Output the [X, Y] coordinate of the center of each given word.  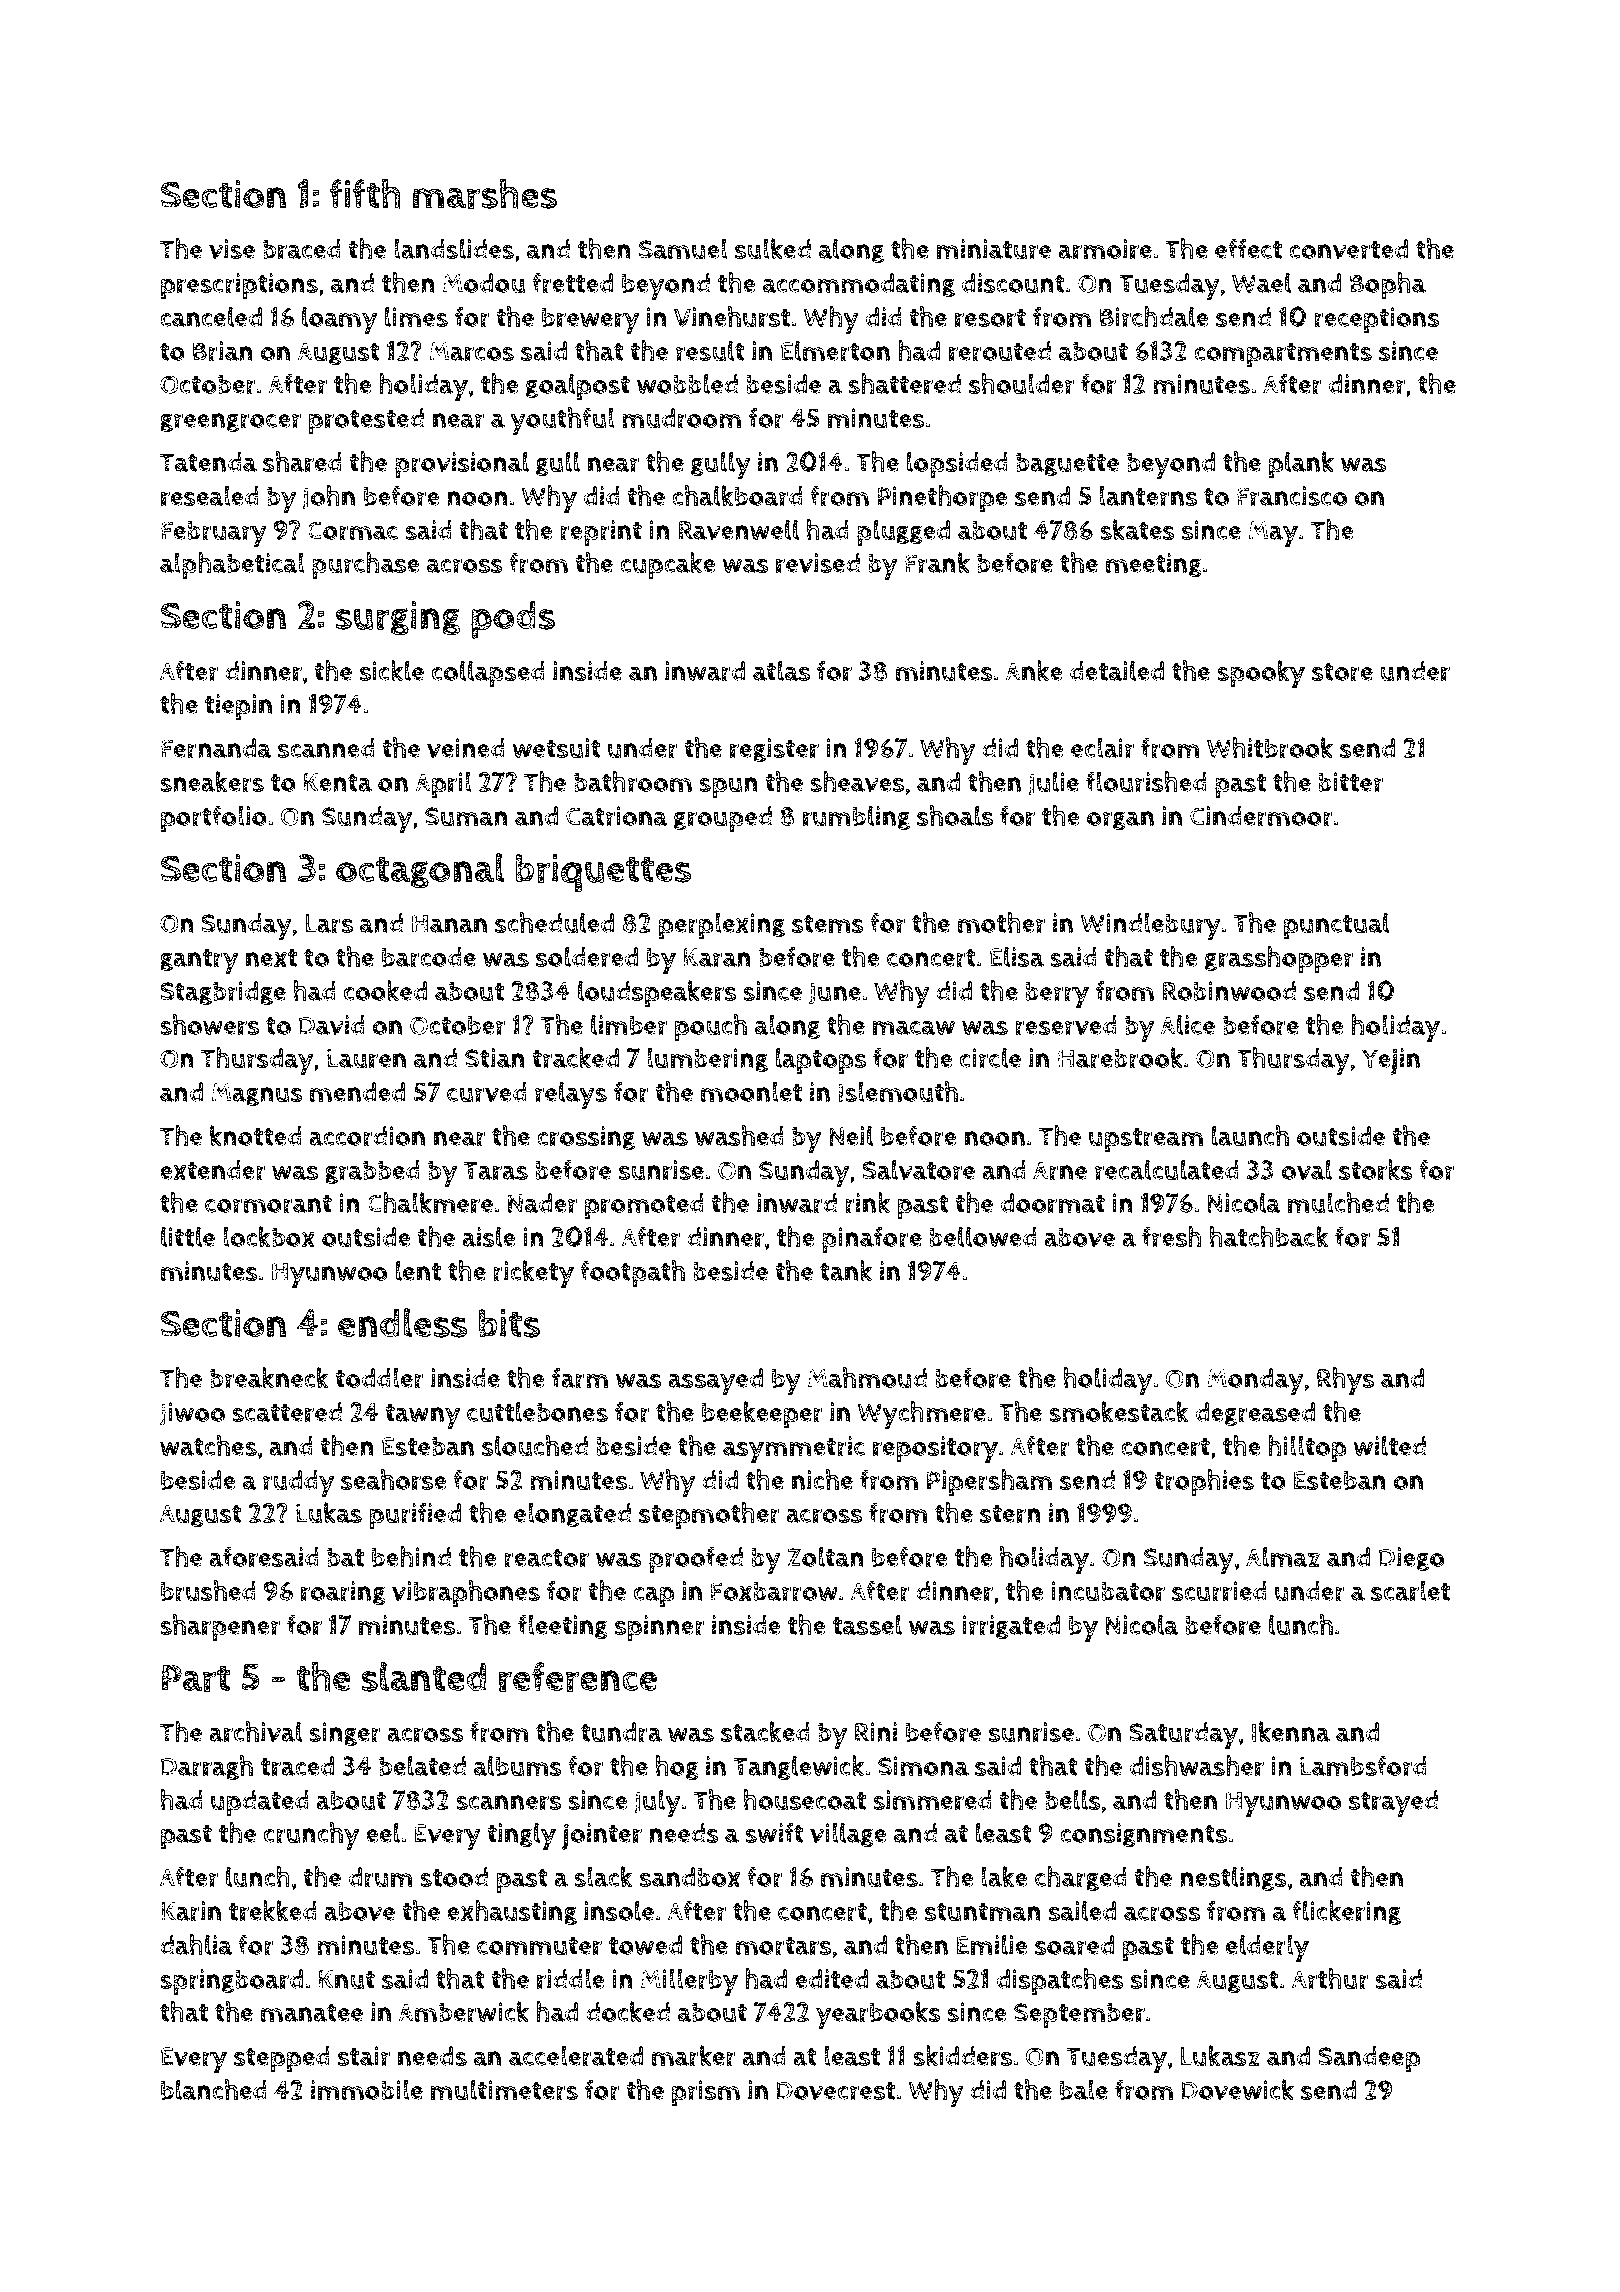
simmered [932, 1800]
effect [1248, 248]
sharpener [220, 1628]
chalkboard [737, 496]
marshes [485, 194]
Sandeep [1369, 2059]
